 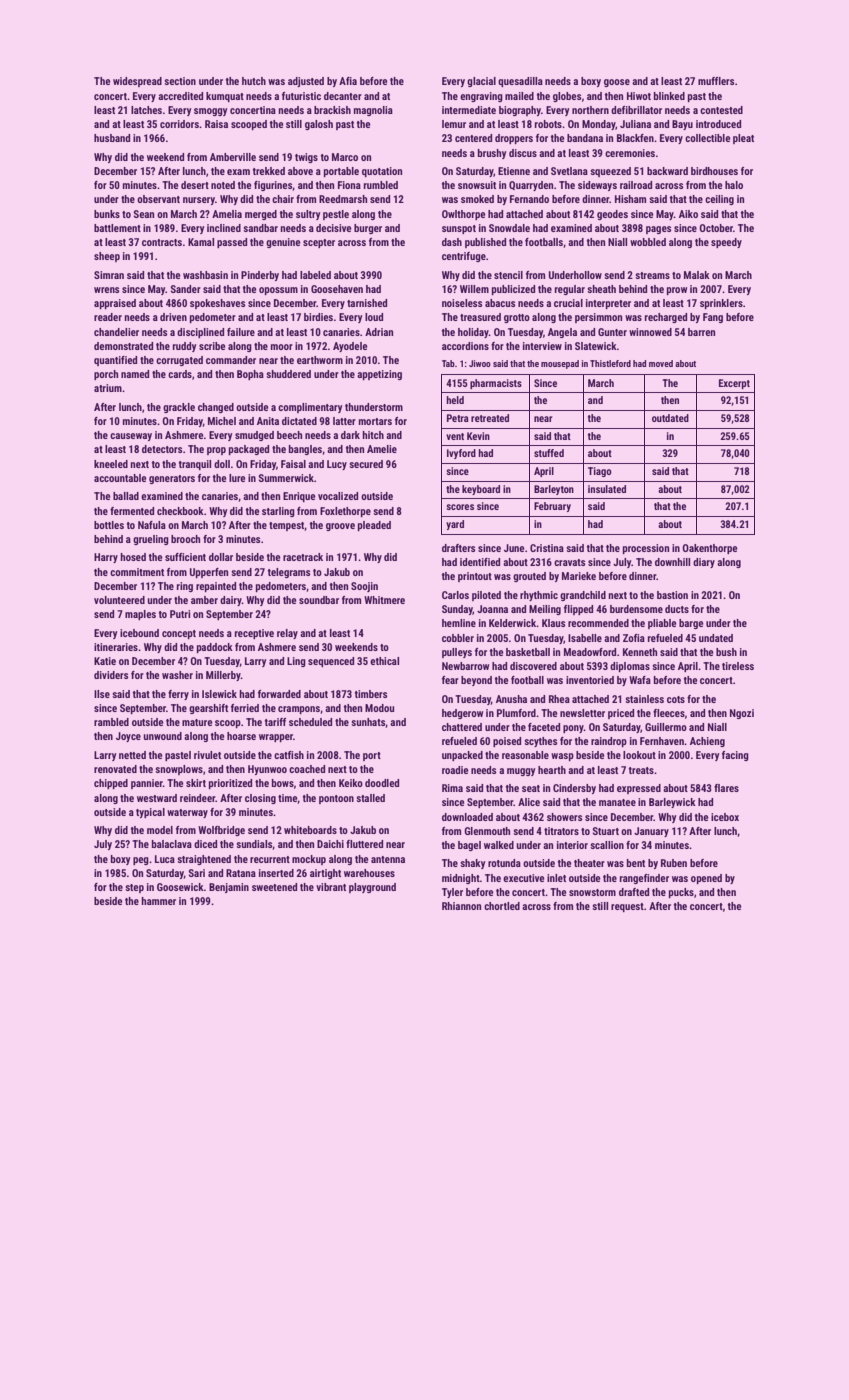 What do you see at coordinates (667, 171) in the page?
I see `backward` at bounding box center [667, 171].
